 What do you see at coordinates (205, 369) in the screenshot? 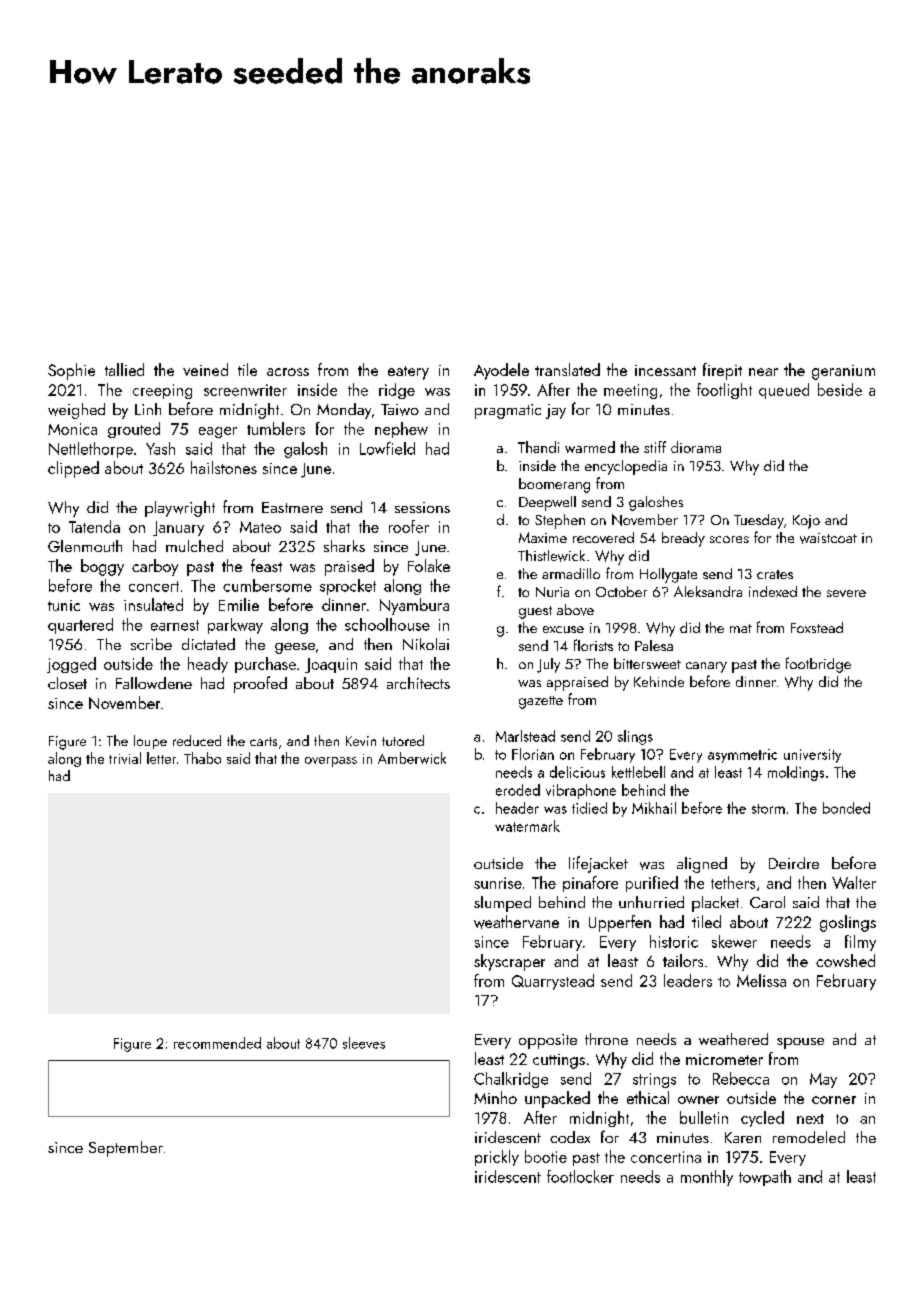
I see `veined` at bounding box center [205, 369].
